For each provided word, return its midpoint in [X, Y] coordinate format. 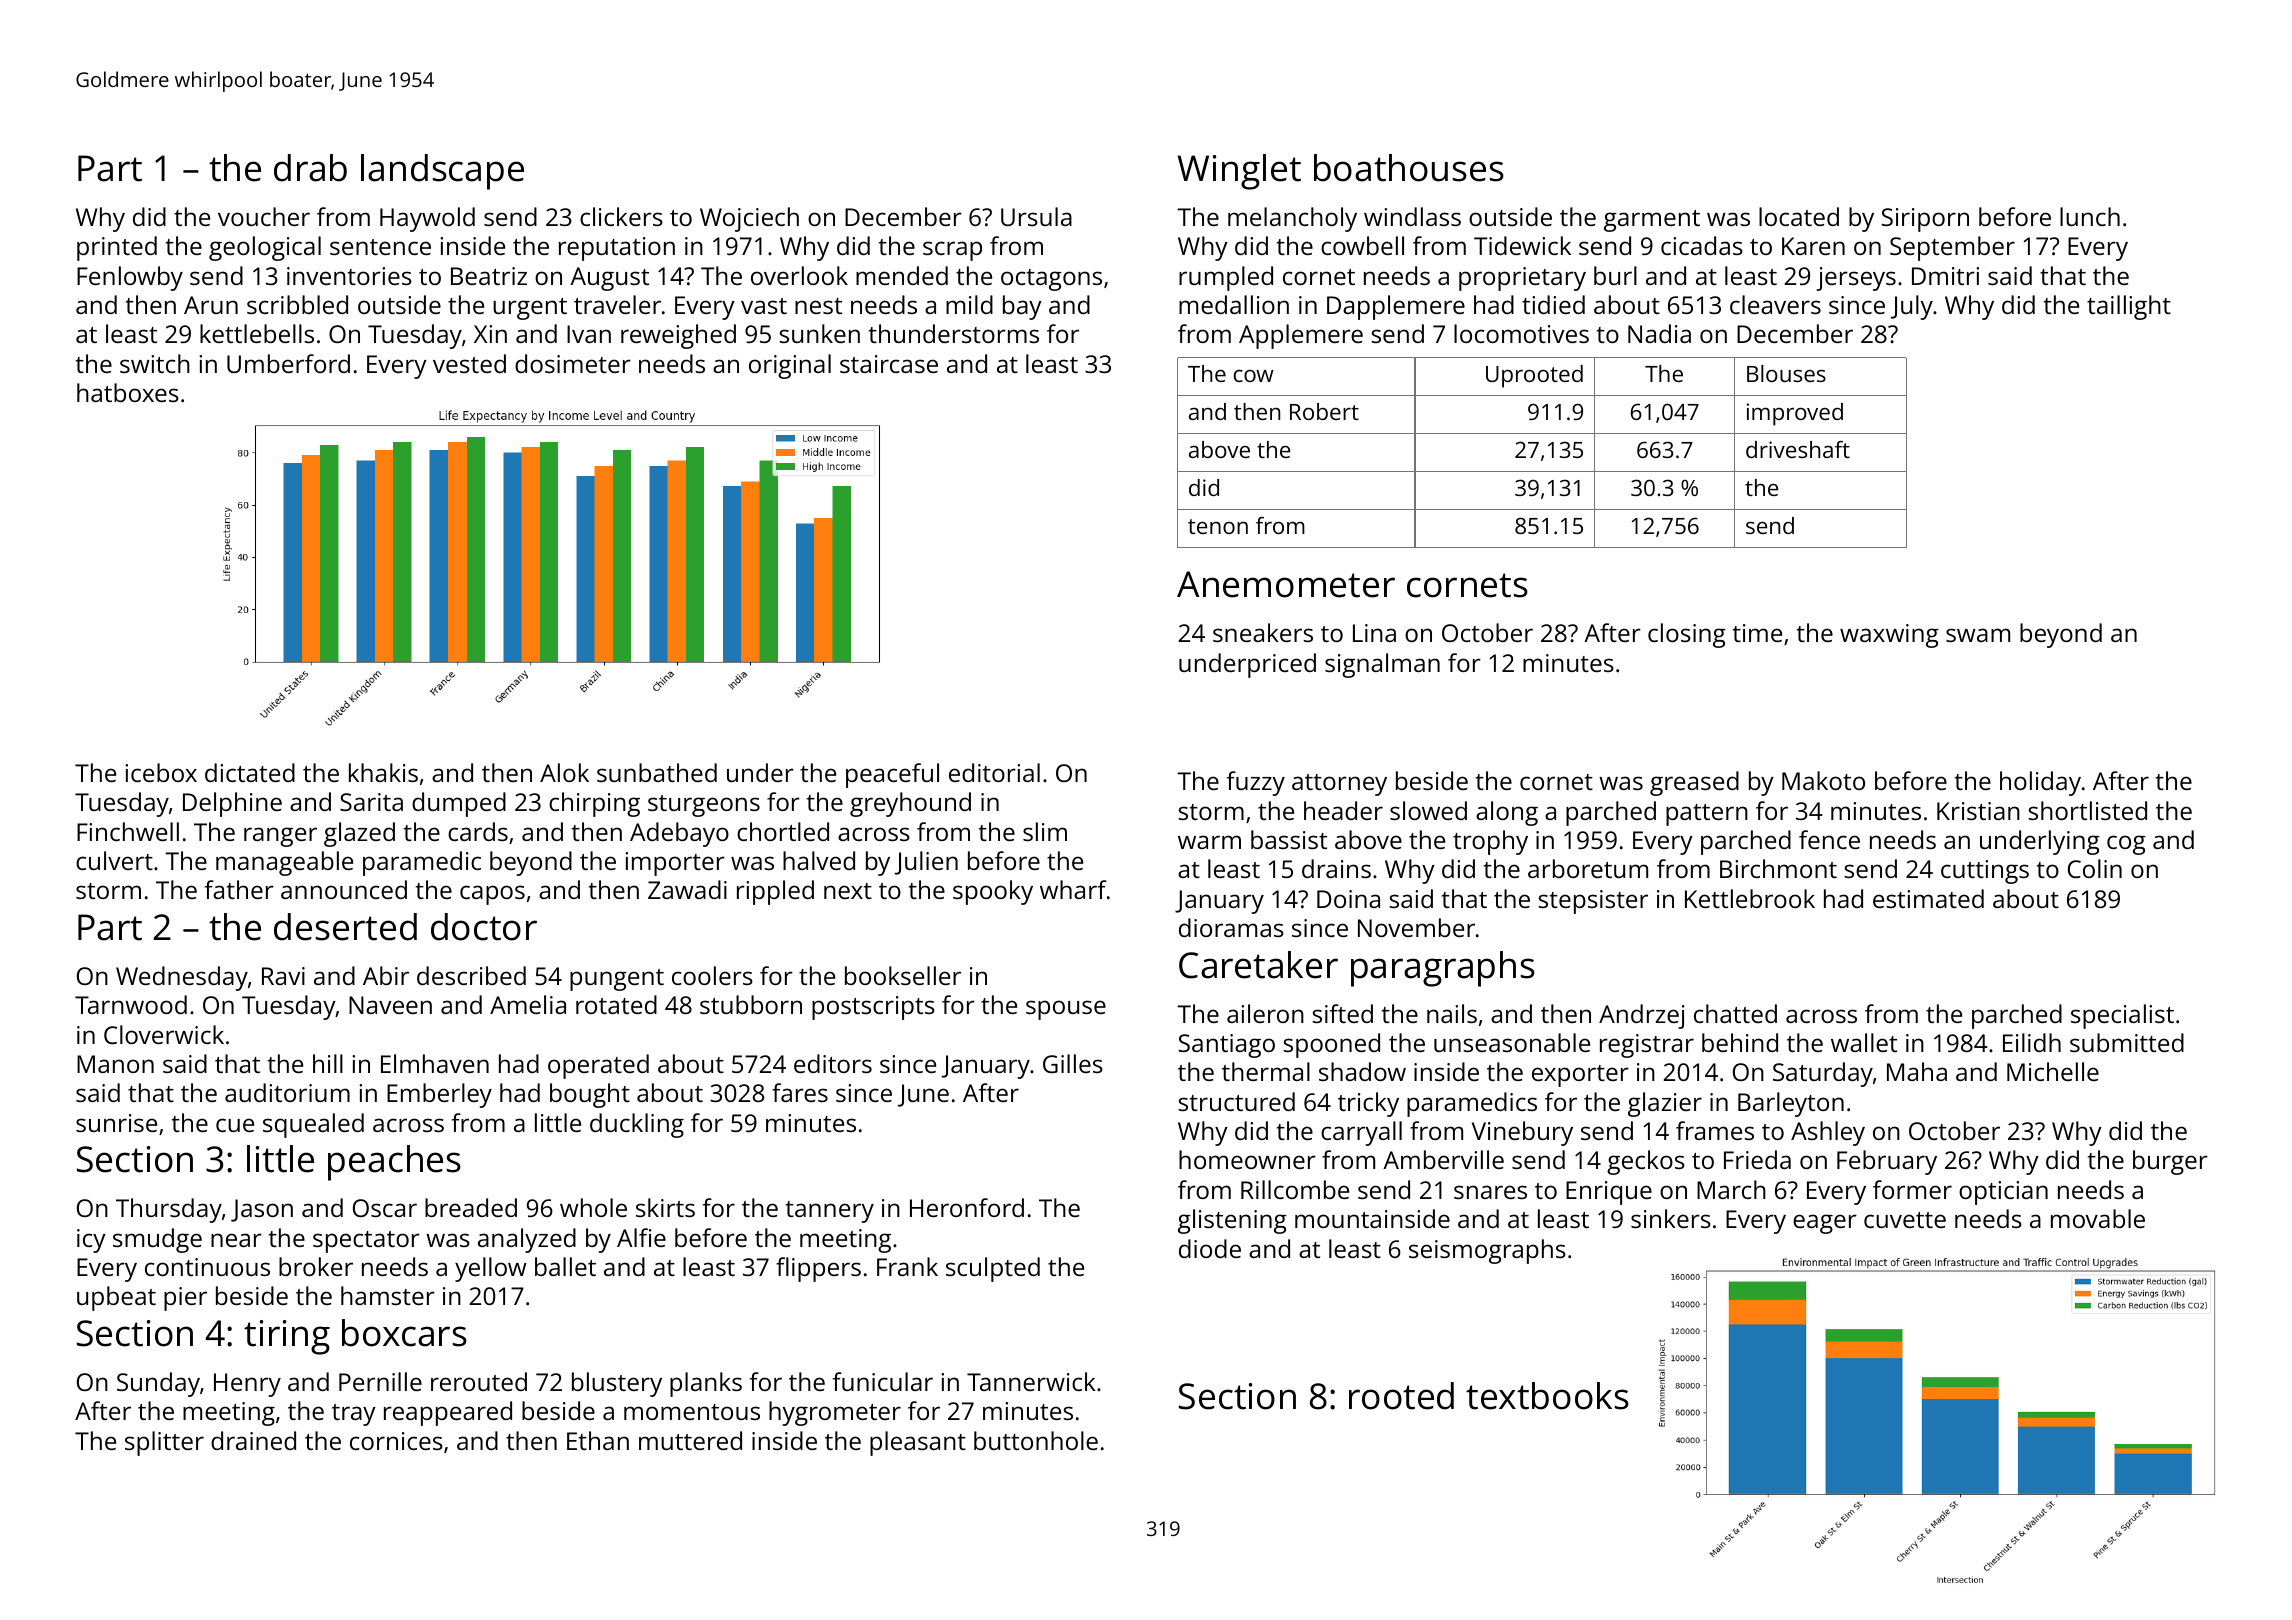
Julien [926, 863]
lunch [2090, 216]
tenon [1218, 526]
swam [1978, 635]
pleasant [918, 1443]
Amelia [528, 1004]
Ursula [1036, 216]
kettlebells [257, 333]
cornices [396, 1441]
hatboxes [128, 392]
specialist [2122, 1016]
